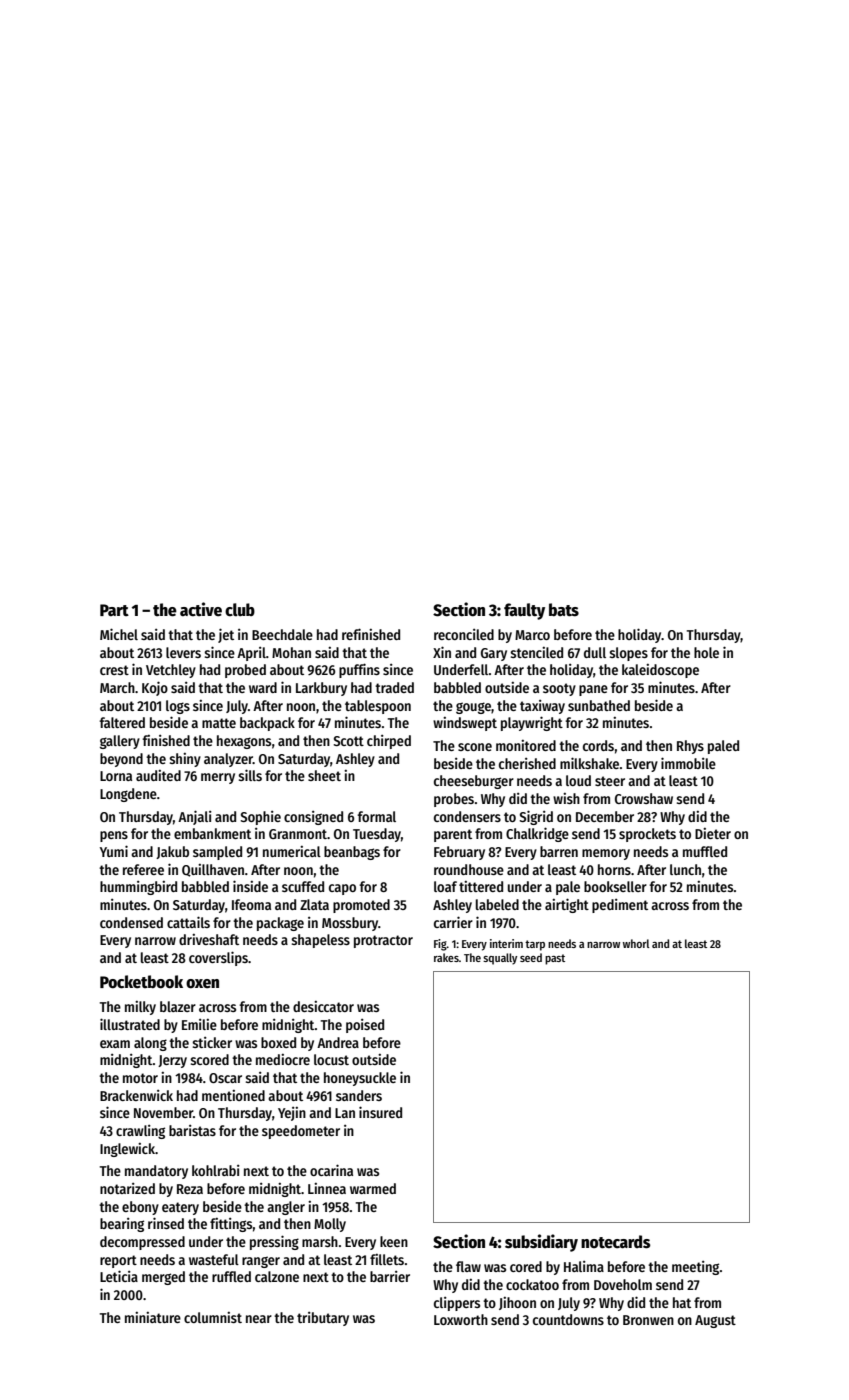 This image has width=849, height=1400. Describe the element at coordinates (564, 610) in the image. I see `bats` at that location.
